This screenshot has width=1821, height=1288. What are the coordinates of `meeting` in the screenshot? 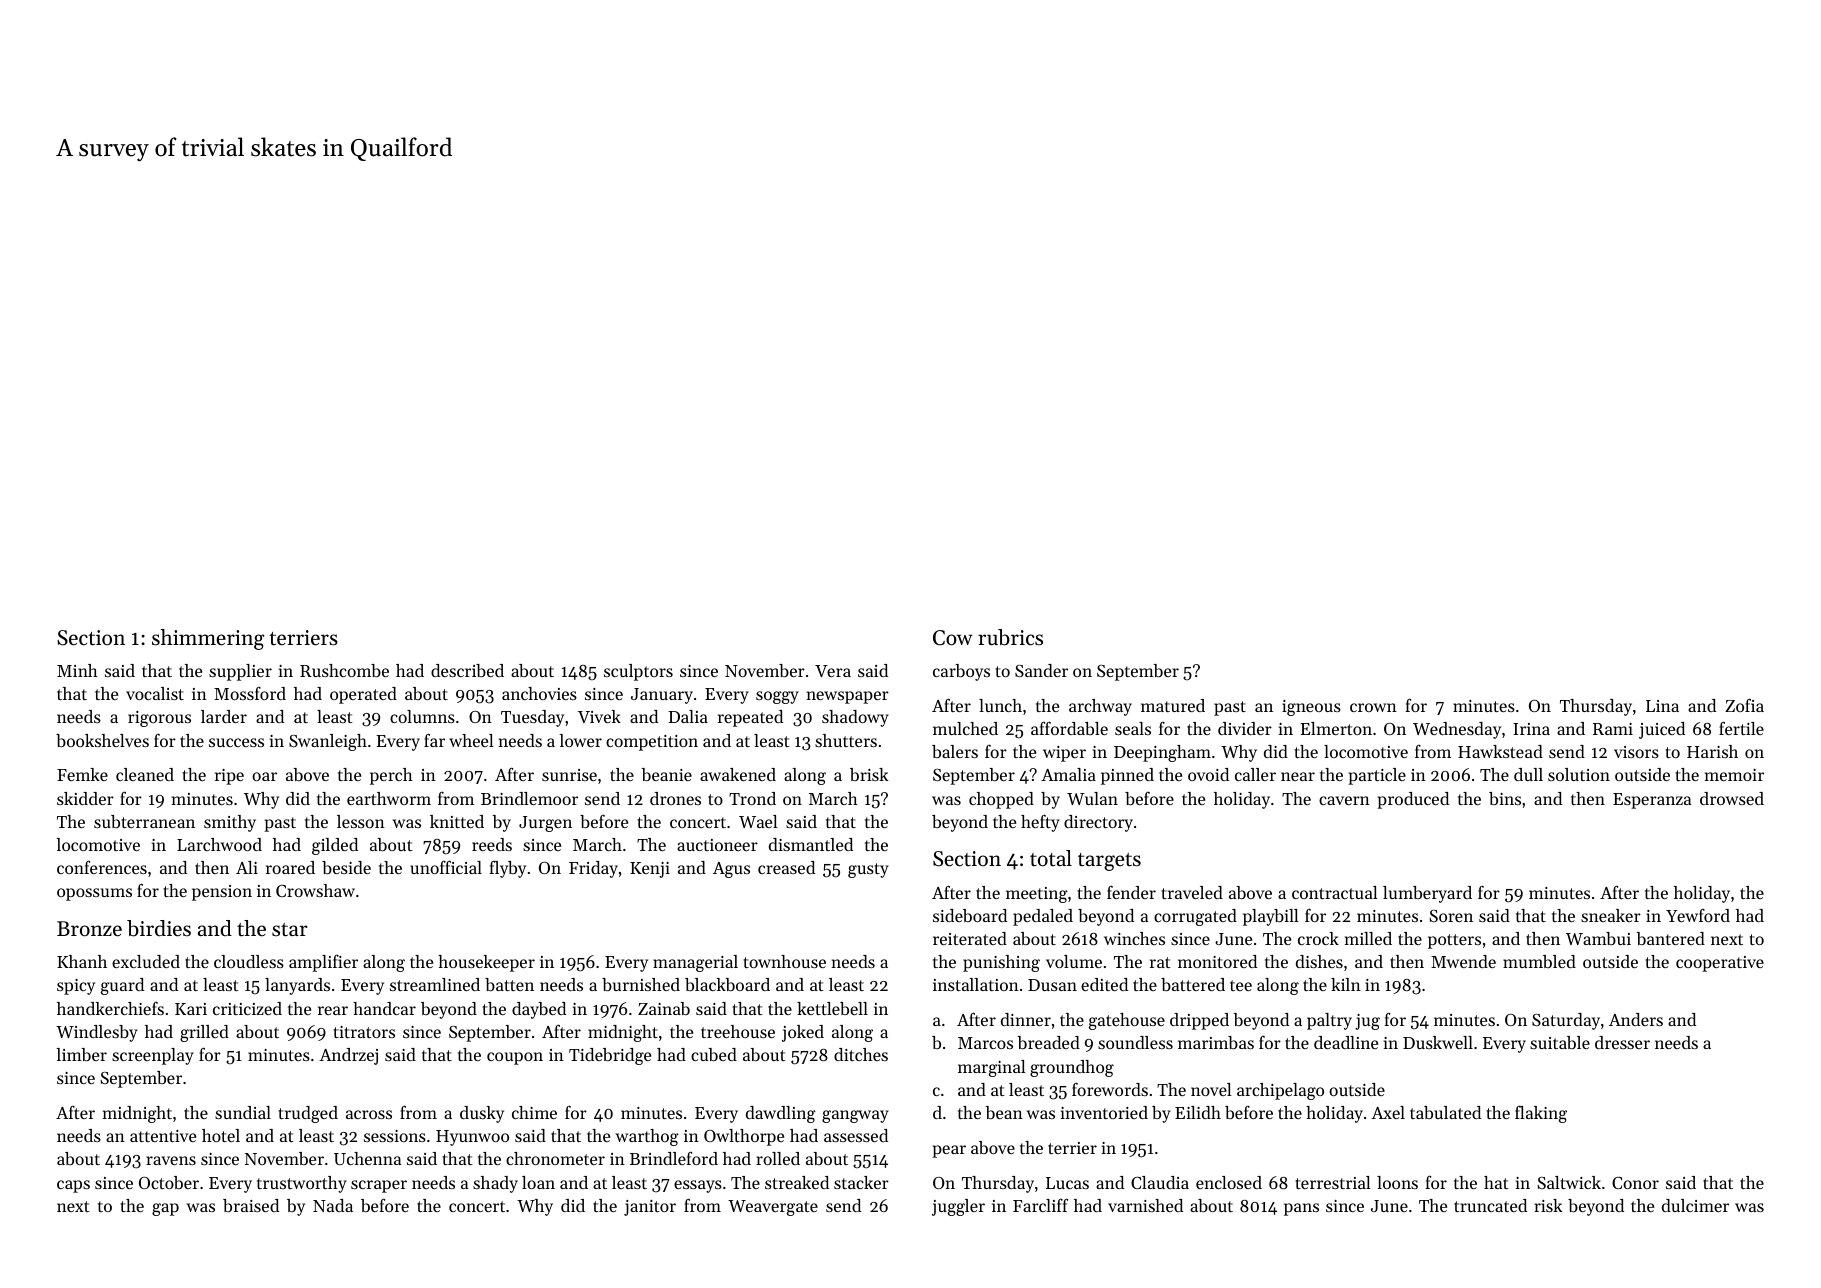 It's located at (1037, 895).
